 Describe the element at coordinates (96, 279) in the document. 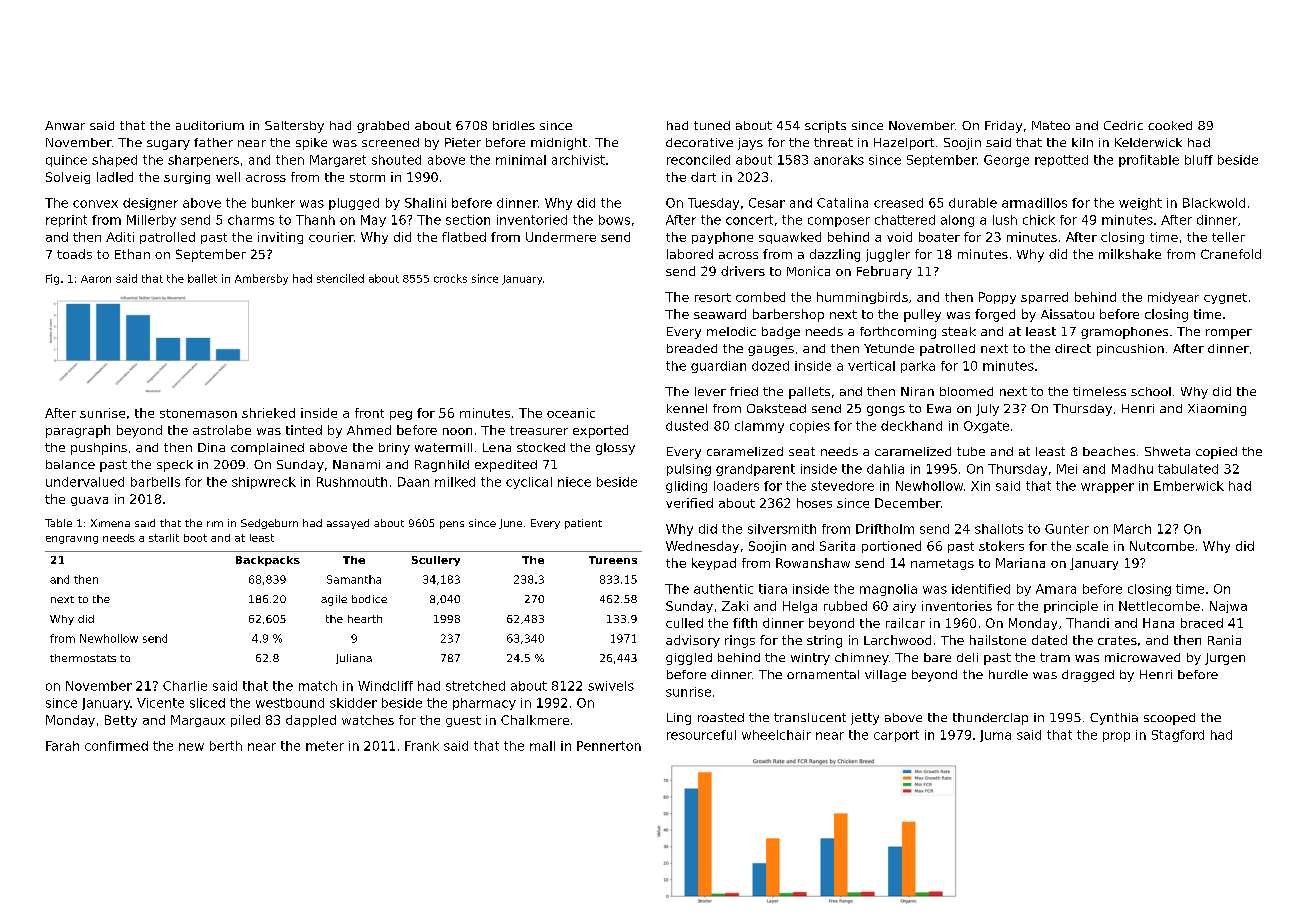

I see `Aaron` at that location.
